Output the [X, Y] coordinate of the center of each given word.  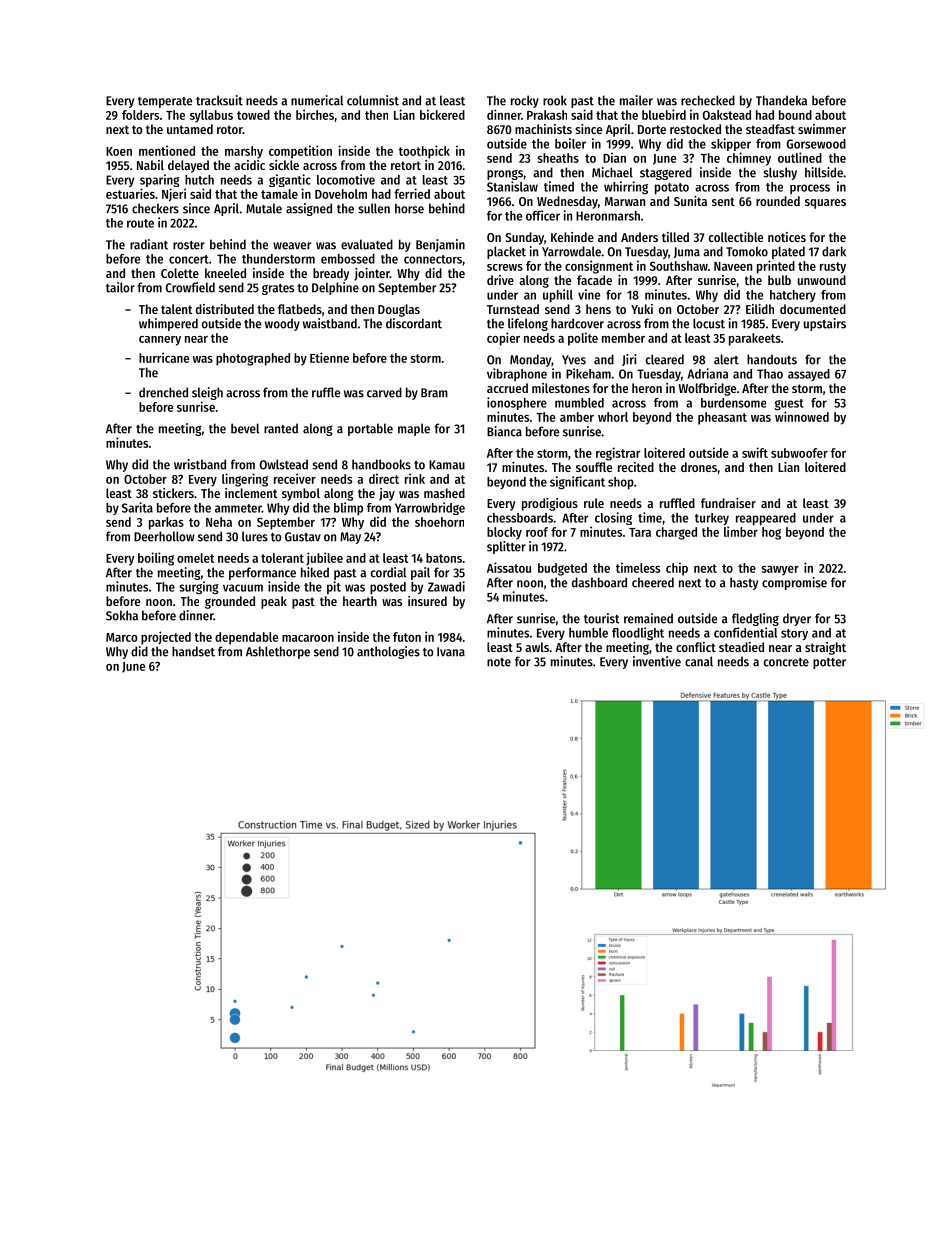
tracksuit [219, 100]
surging [199, 587]
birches [315, 114]
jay [387, 494]
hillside [824, 172]
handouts [772, 359]
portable [370, 429]
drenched [163, 392]
